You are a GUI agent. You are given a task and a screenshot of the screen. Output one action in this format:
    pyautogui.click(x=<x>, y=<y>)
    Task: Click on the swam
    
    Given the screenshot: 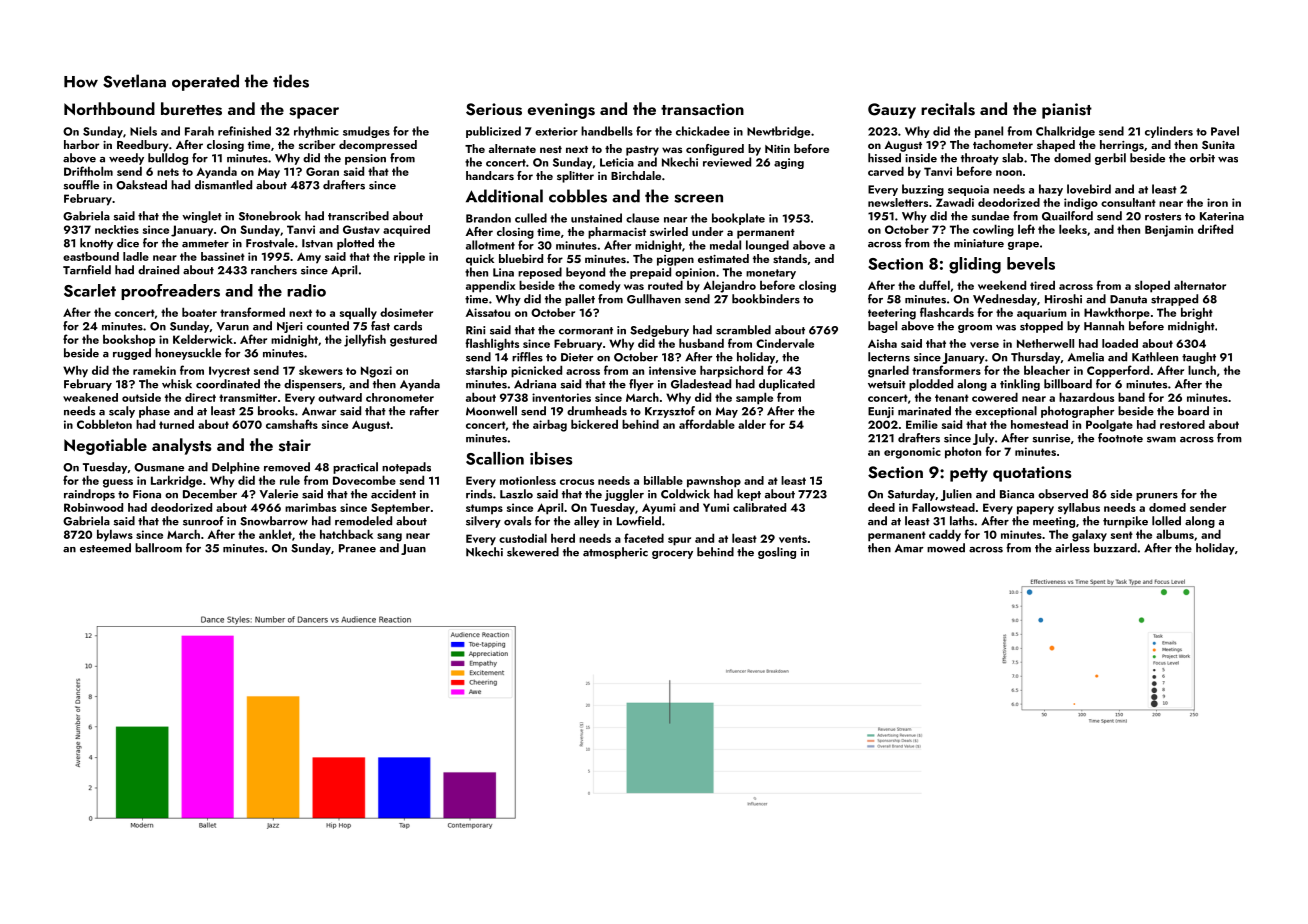 What is the action you would take?
    pyautogui.click(x=1161, y=440)
